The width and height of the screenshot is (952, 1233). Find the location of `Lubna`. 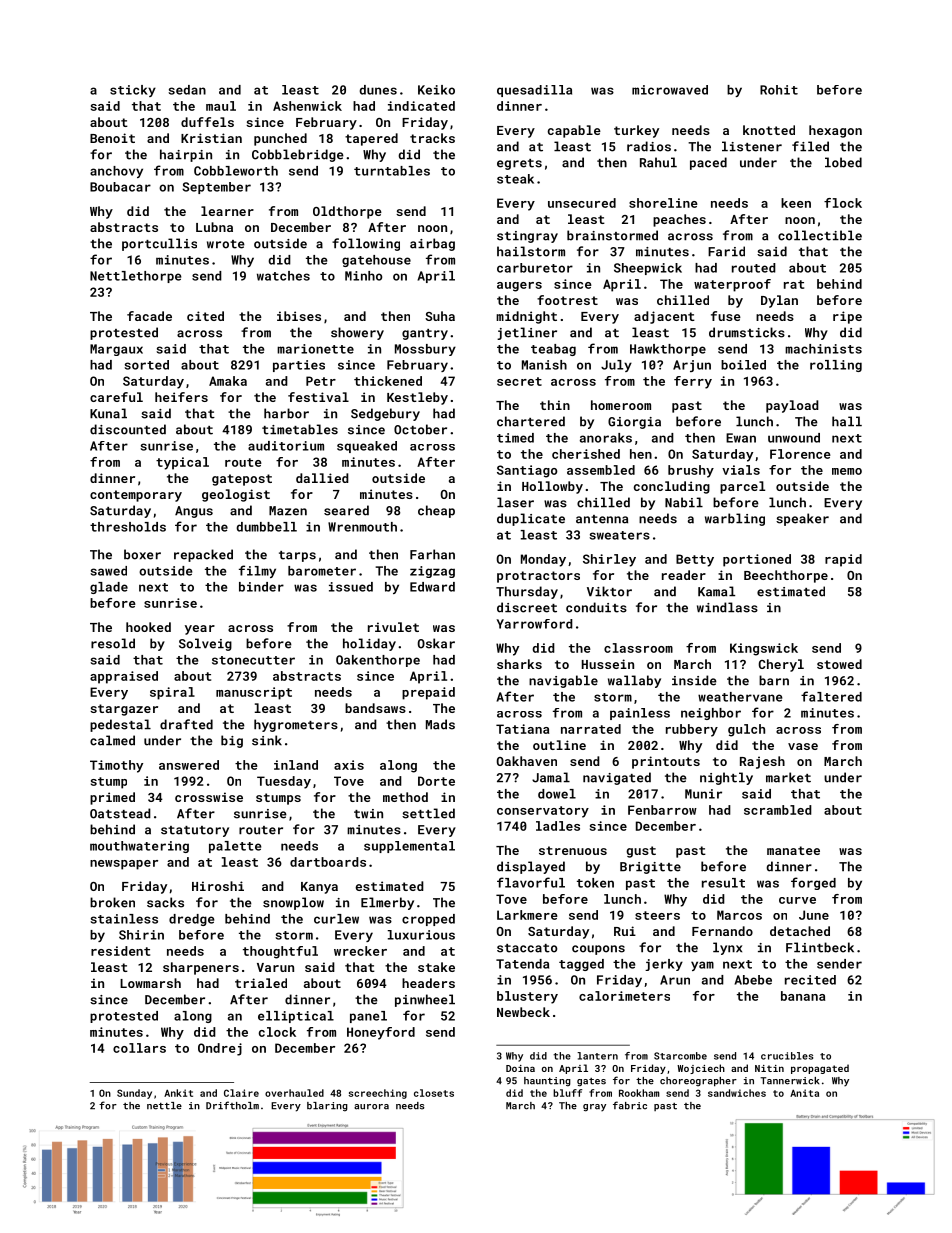

Lubna is located at coordinates (214, 227).
